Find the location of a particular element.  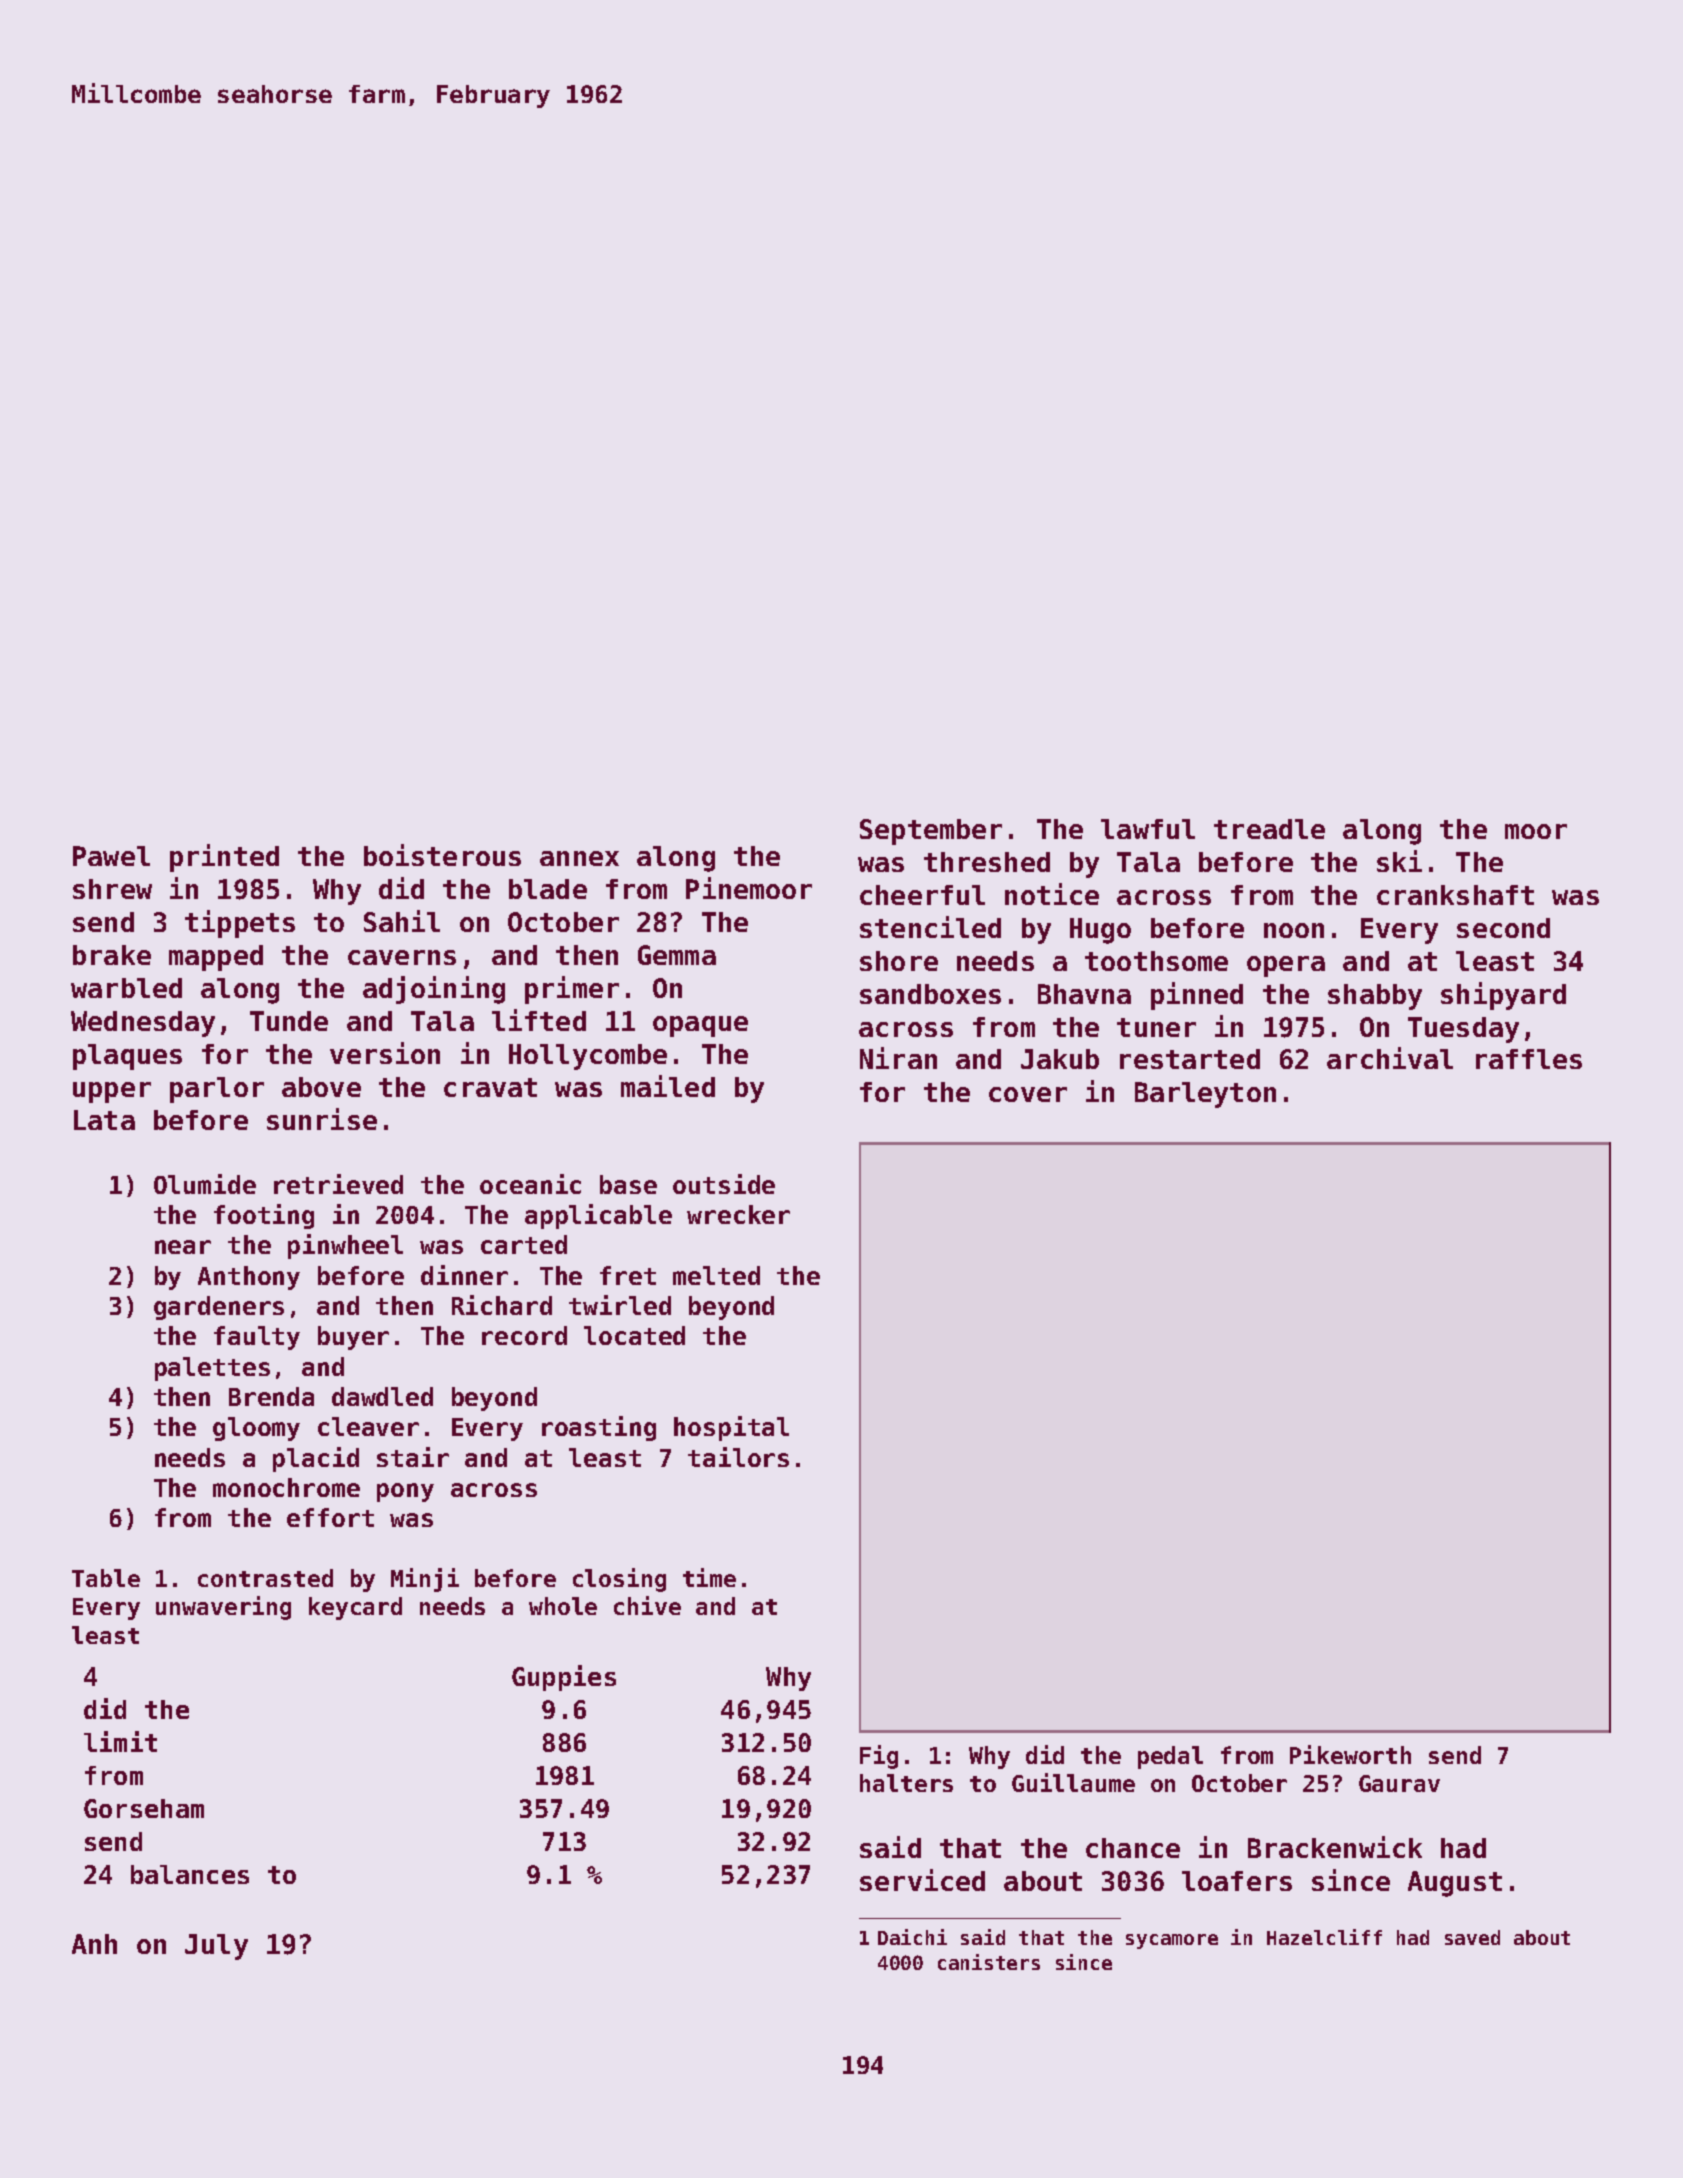

mailed is located at coordinates (668, 1086).
